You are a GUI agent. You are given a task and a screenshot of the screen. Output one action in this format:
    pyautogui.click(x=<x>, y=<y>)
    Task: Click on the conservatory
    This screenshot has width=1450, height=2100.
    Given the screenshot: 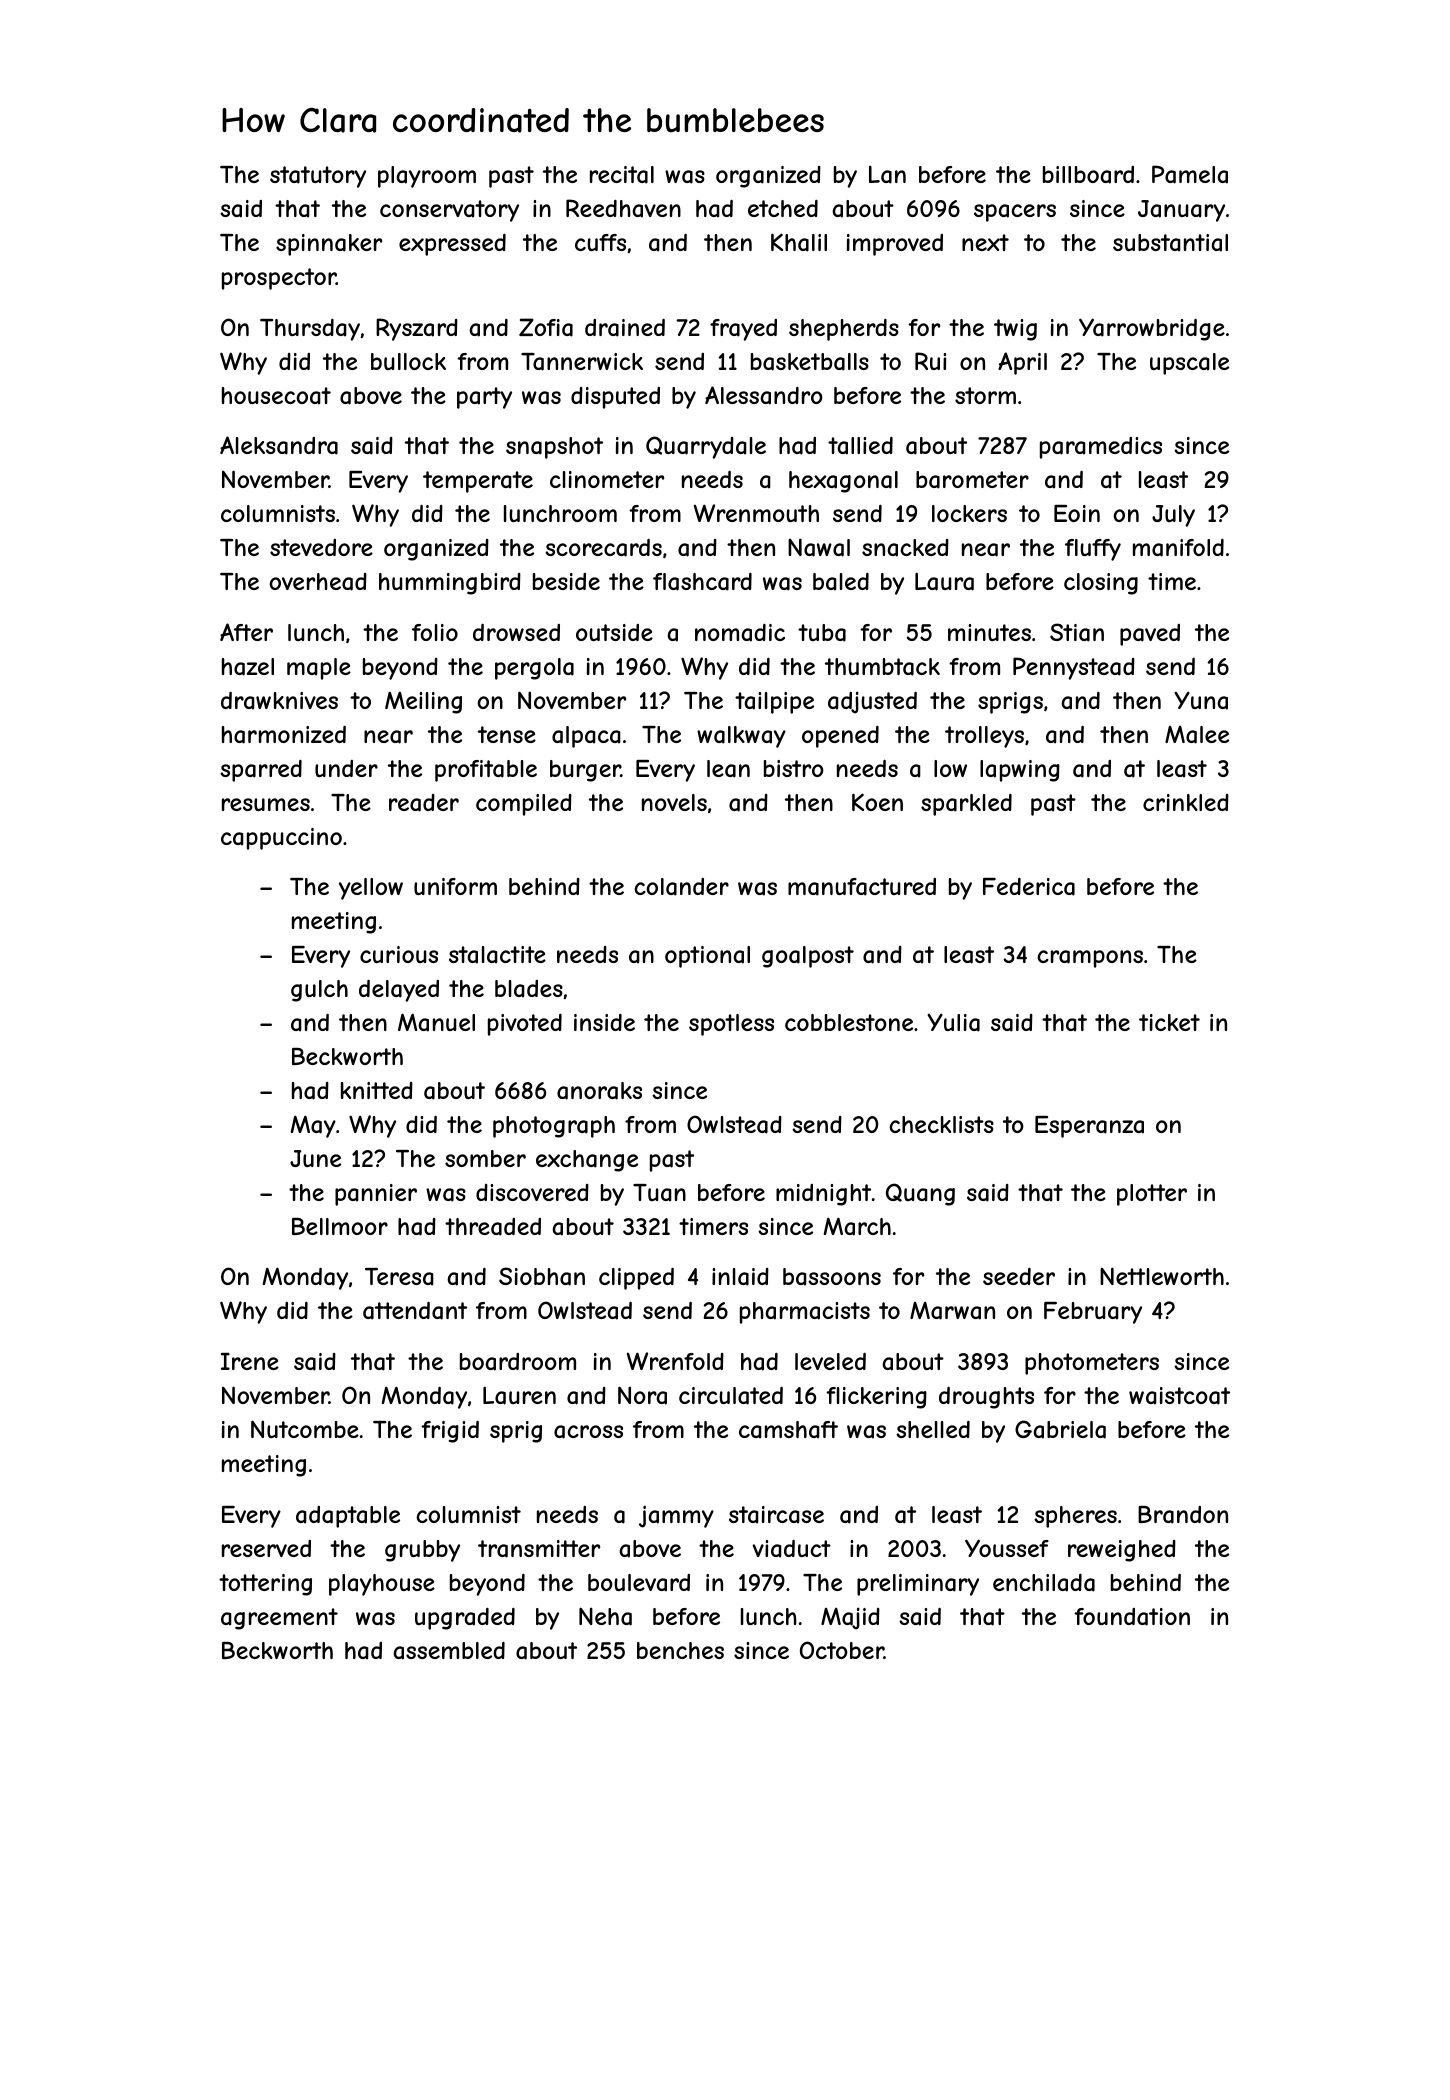 What is the action you would take?
    pyautogui.click(x=449, y=211)
